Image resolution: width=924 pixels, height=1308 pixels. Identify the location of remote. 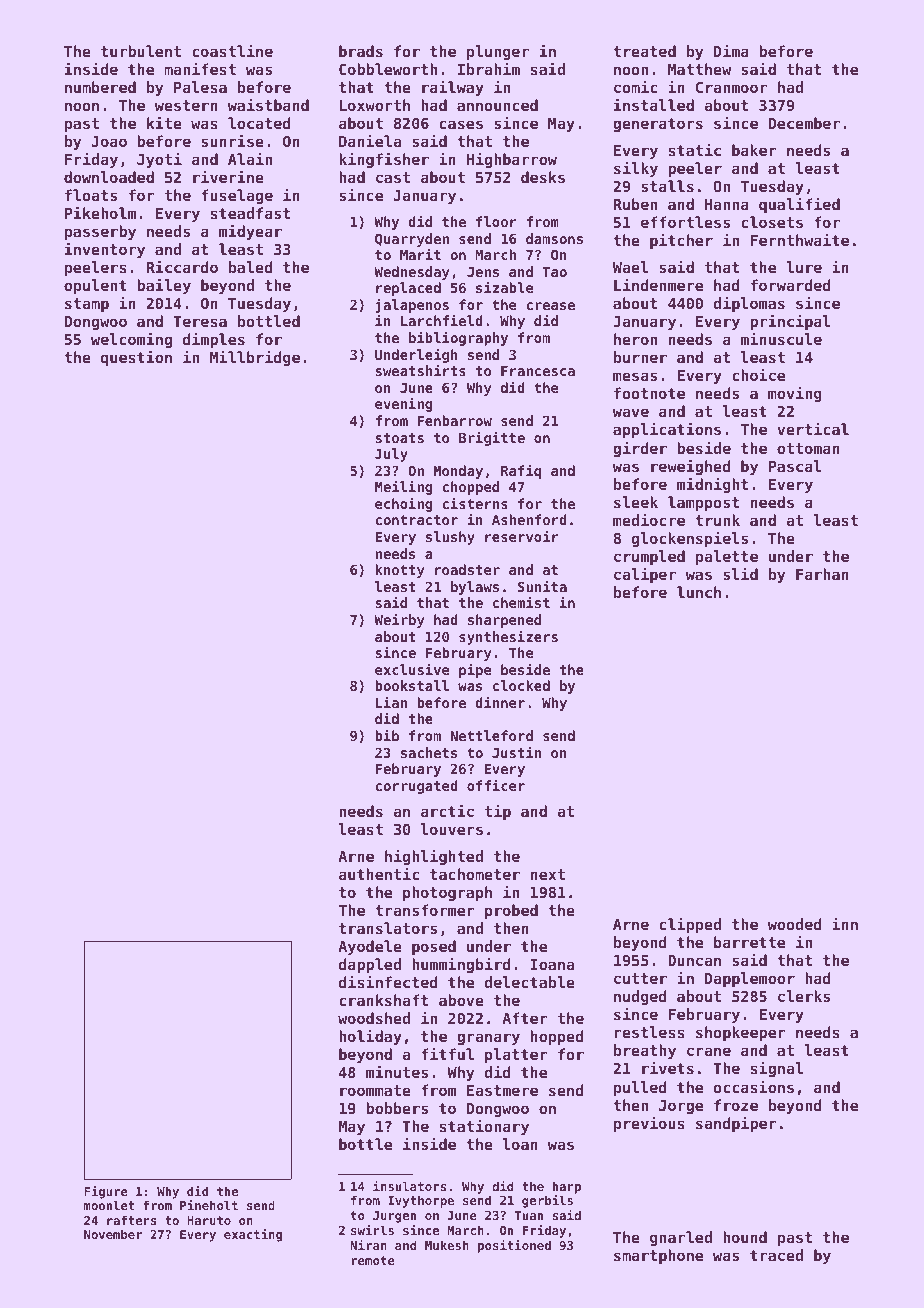
(373, 1260).
